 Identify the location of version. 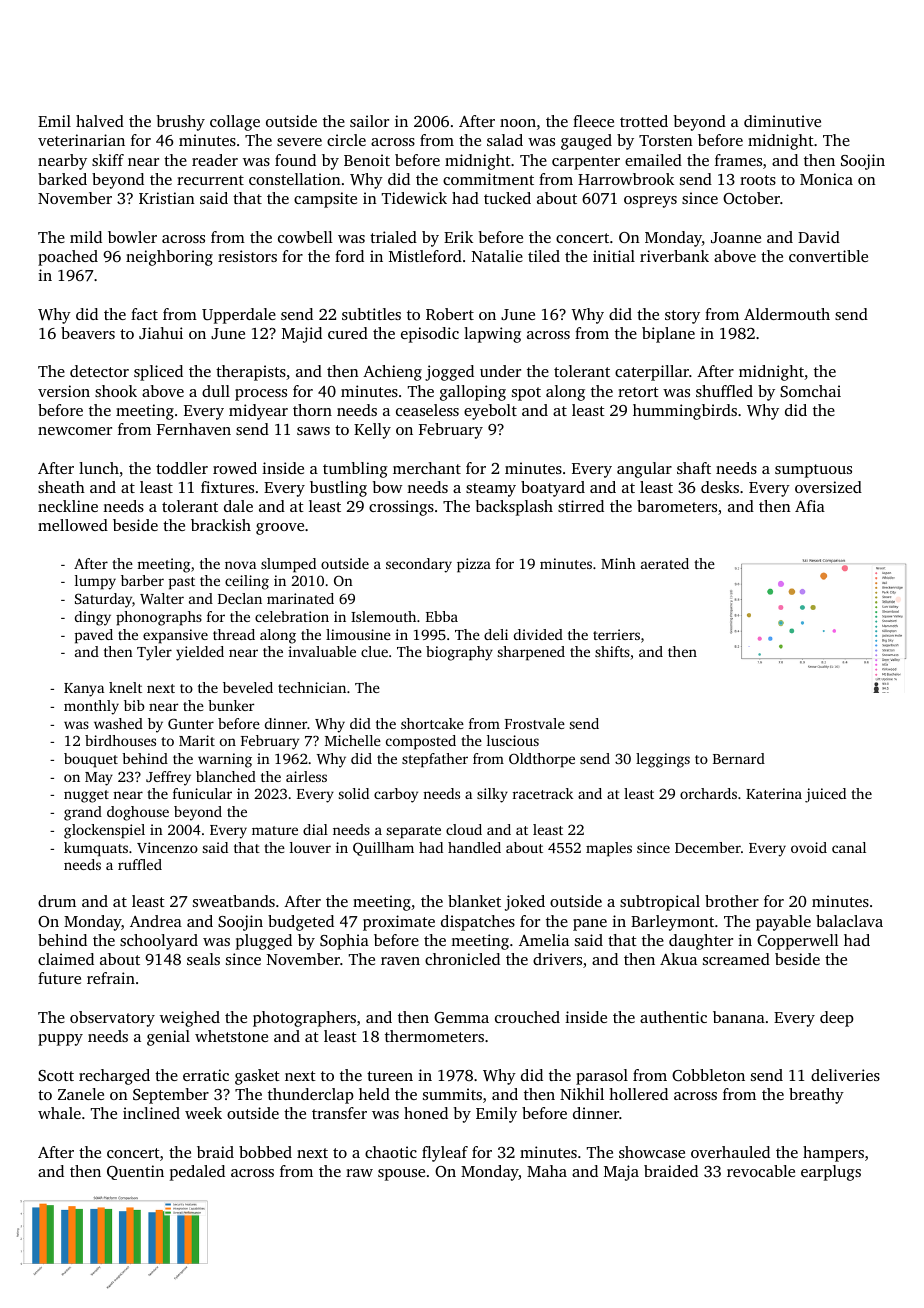
(64, 391).
